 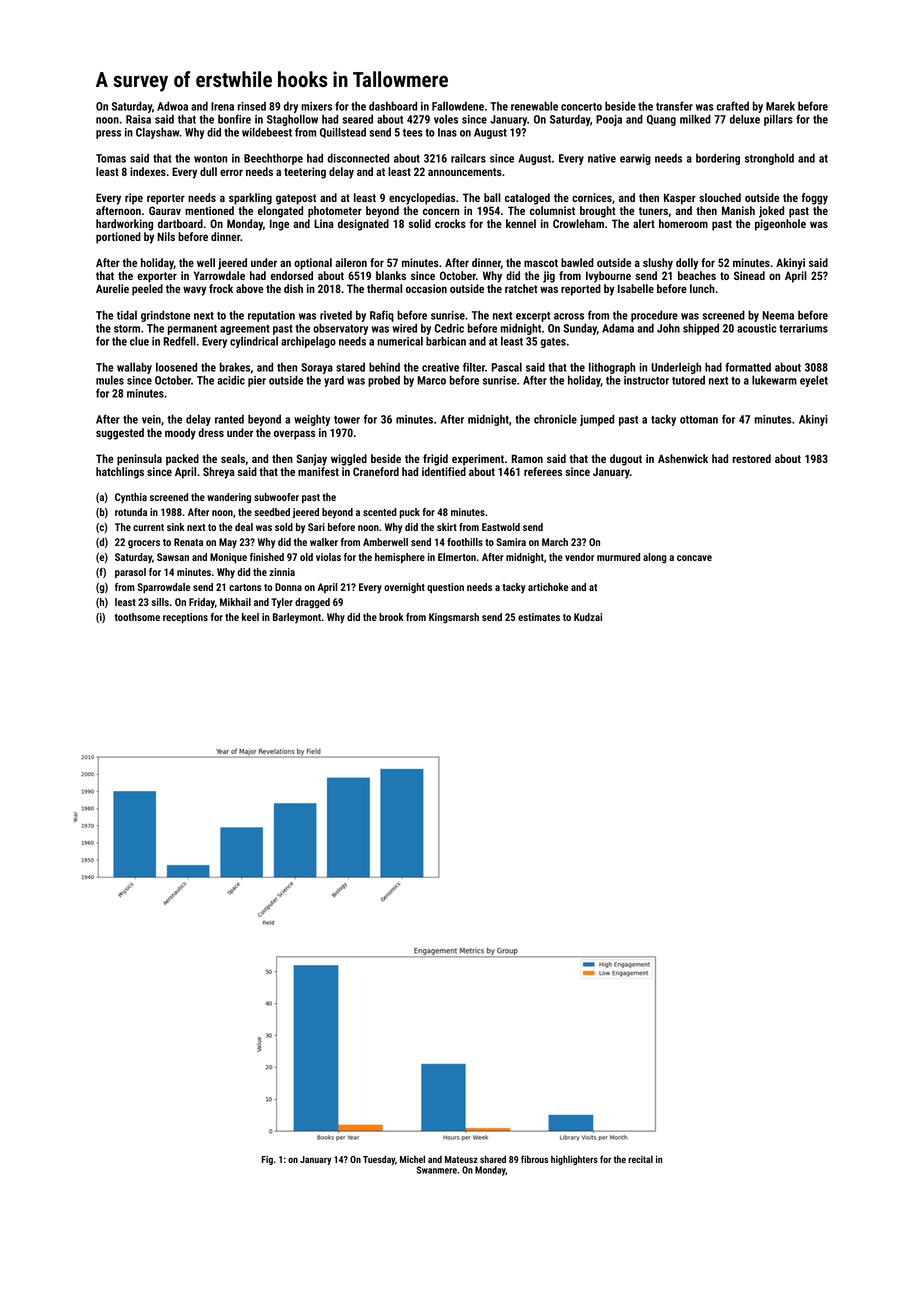 What do you see at coordinates (250, 199) in the screenshot?
I see `sparkling` at bounding box center [250, 199].
